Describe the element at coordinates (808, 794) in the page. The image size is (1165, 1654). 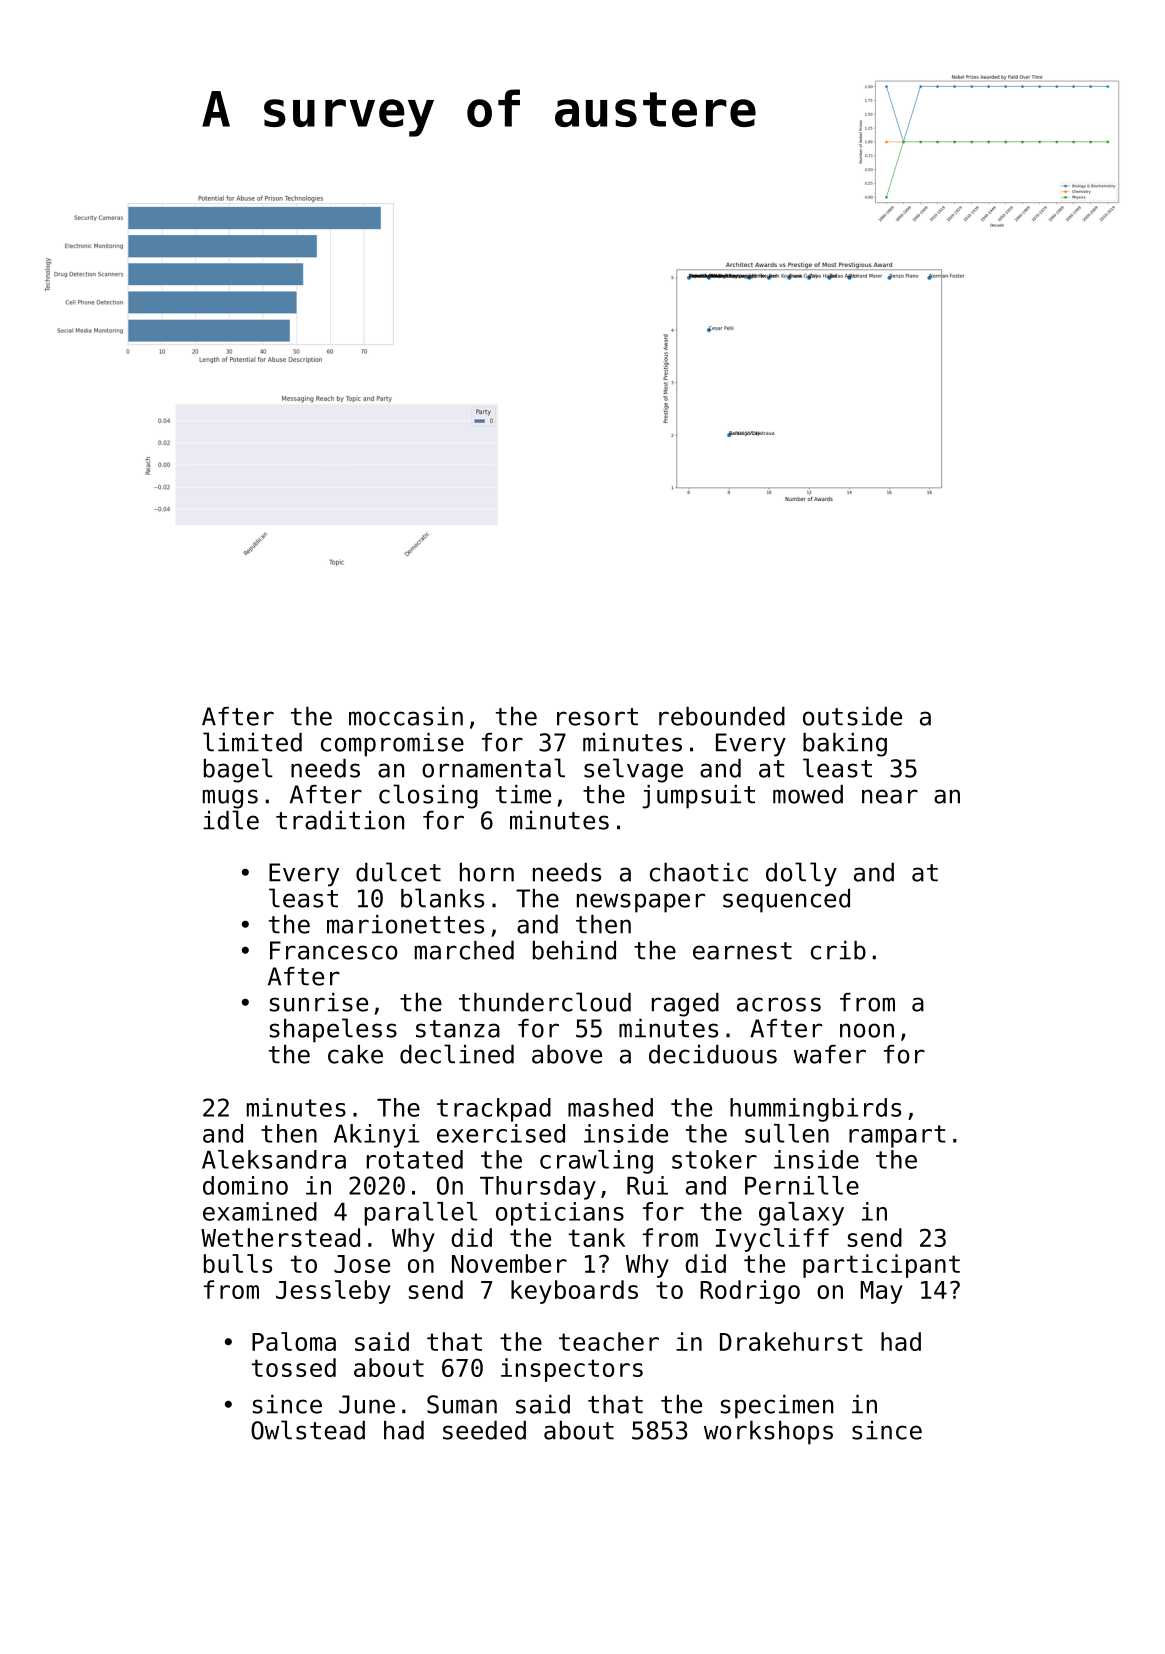
I see `mowed` at that location.
